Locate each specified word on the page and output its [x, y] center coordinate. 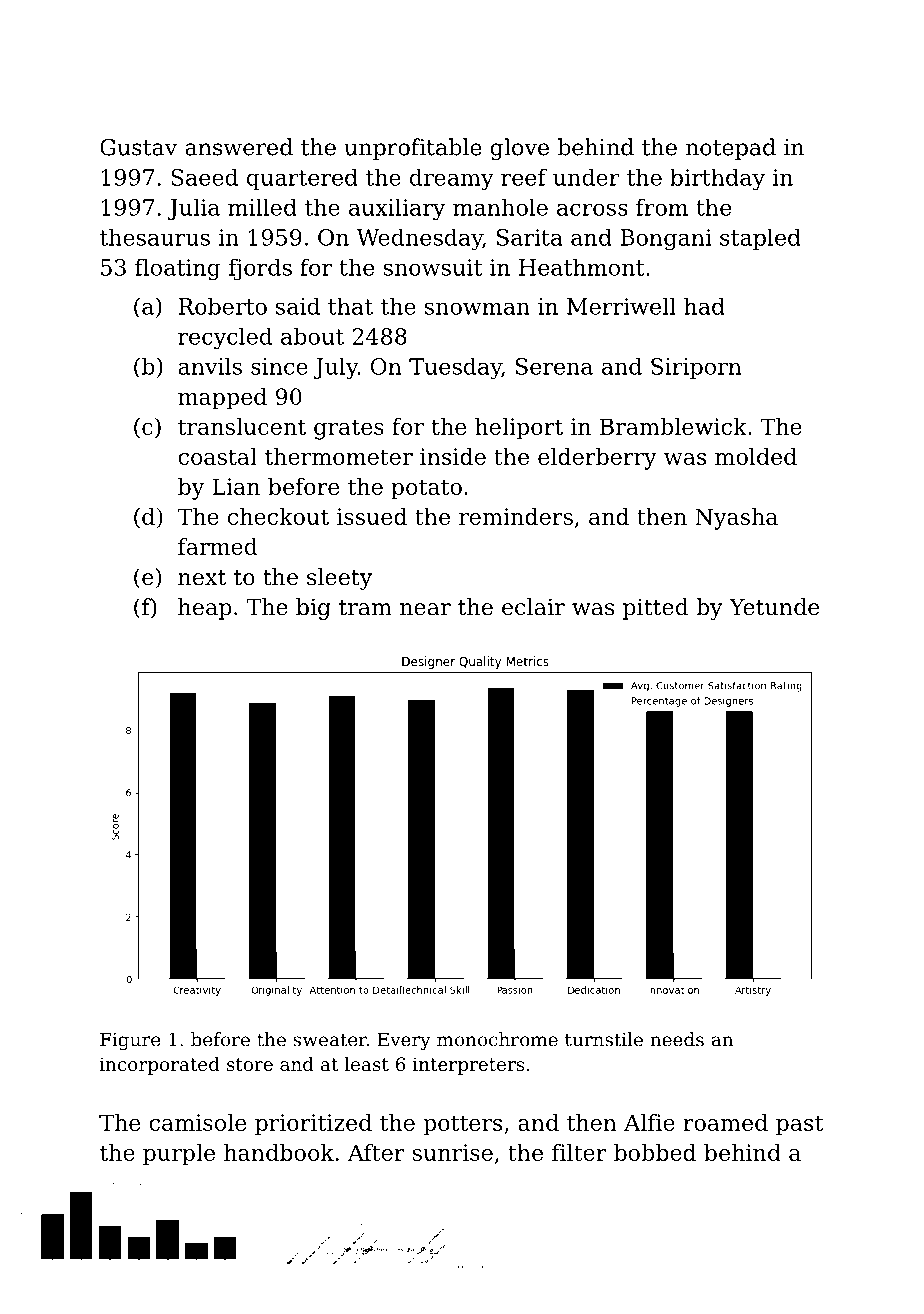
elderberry [597, 459]
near [425, 609]
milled [262, 207]
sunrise [452, 1152]
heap [205, 609]
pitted [656, 609]
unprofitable [413, 149]
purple [179, 1155]
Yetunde [774, 607]
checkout [278, 516]
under [586, 177]
